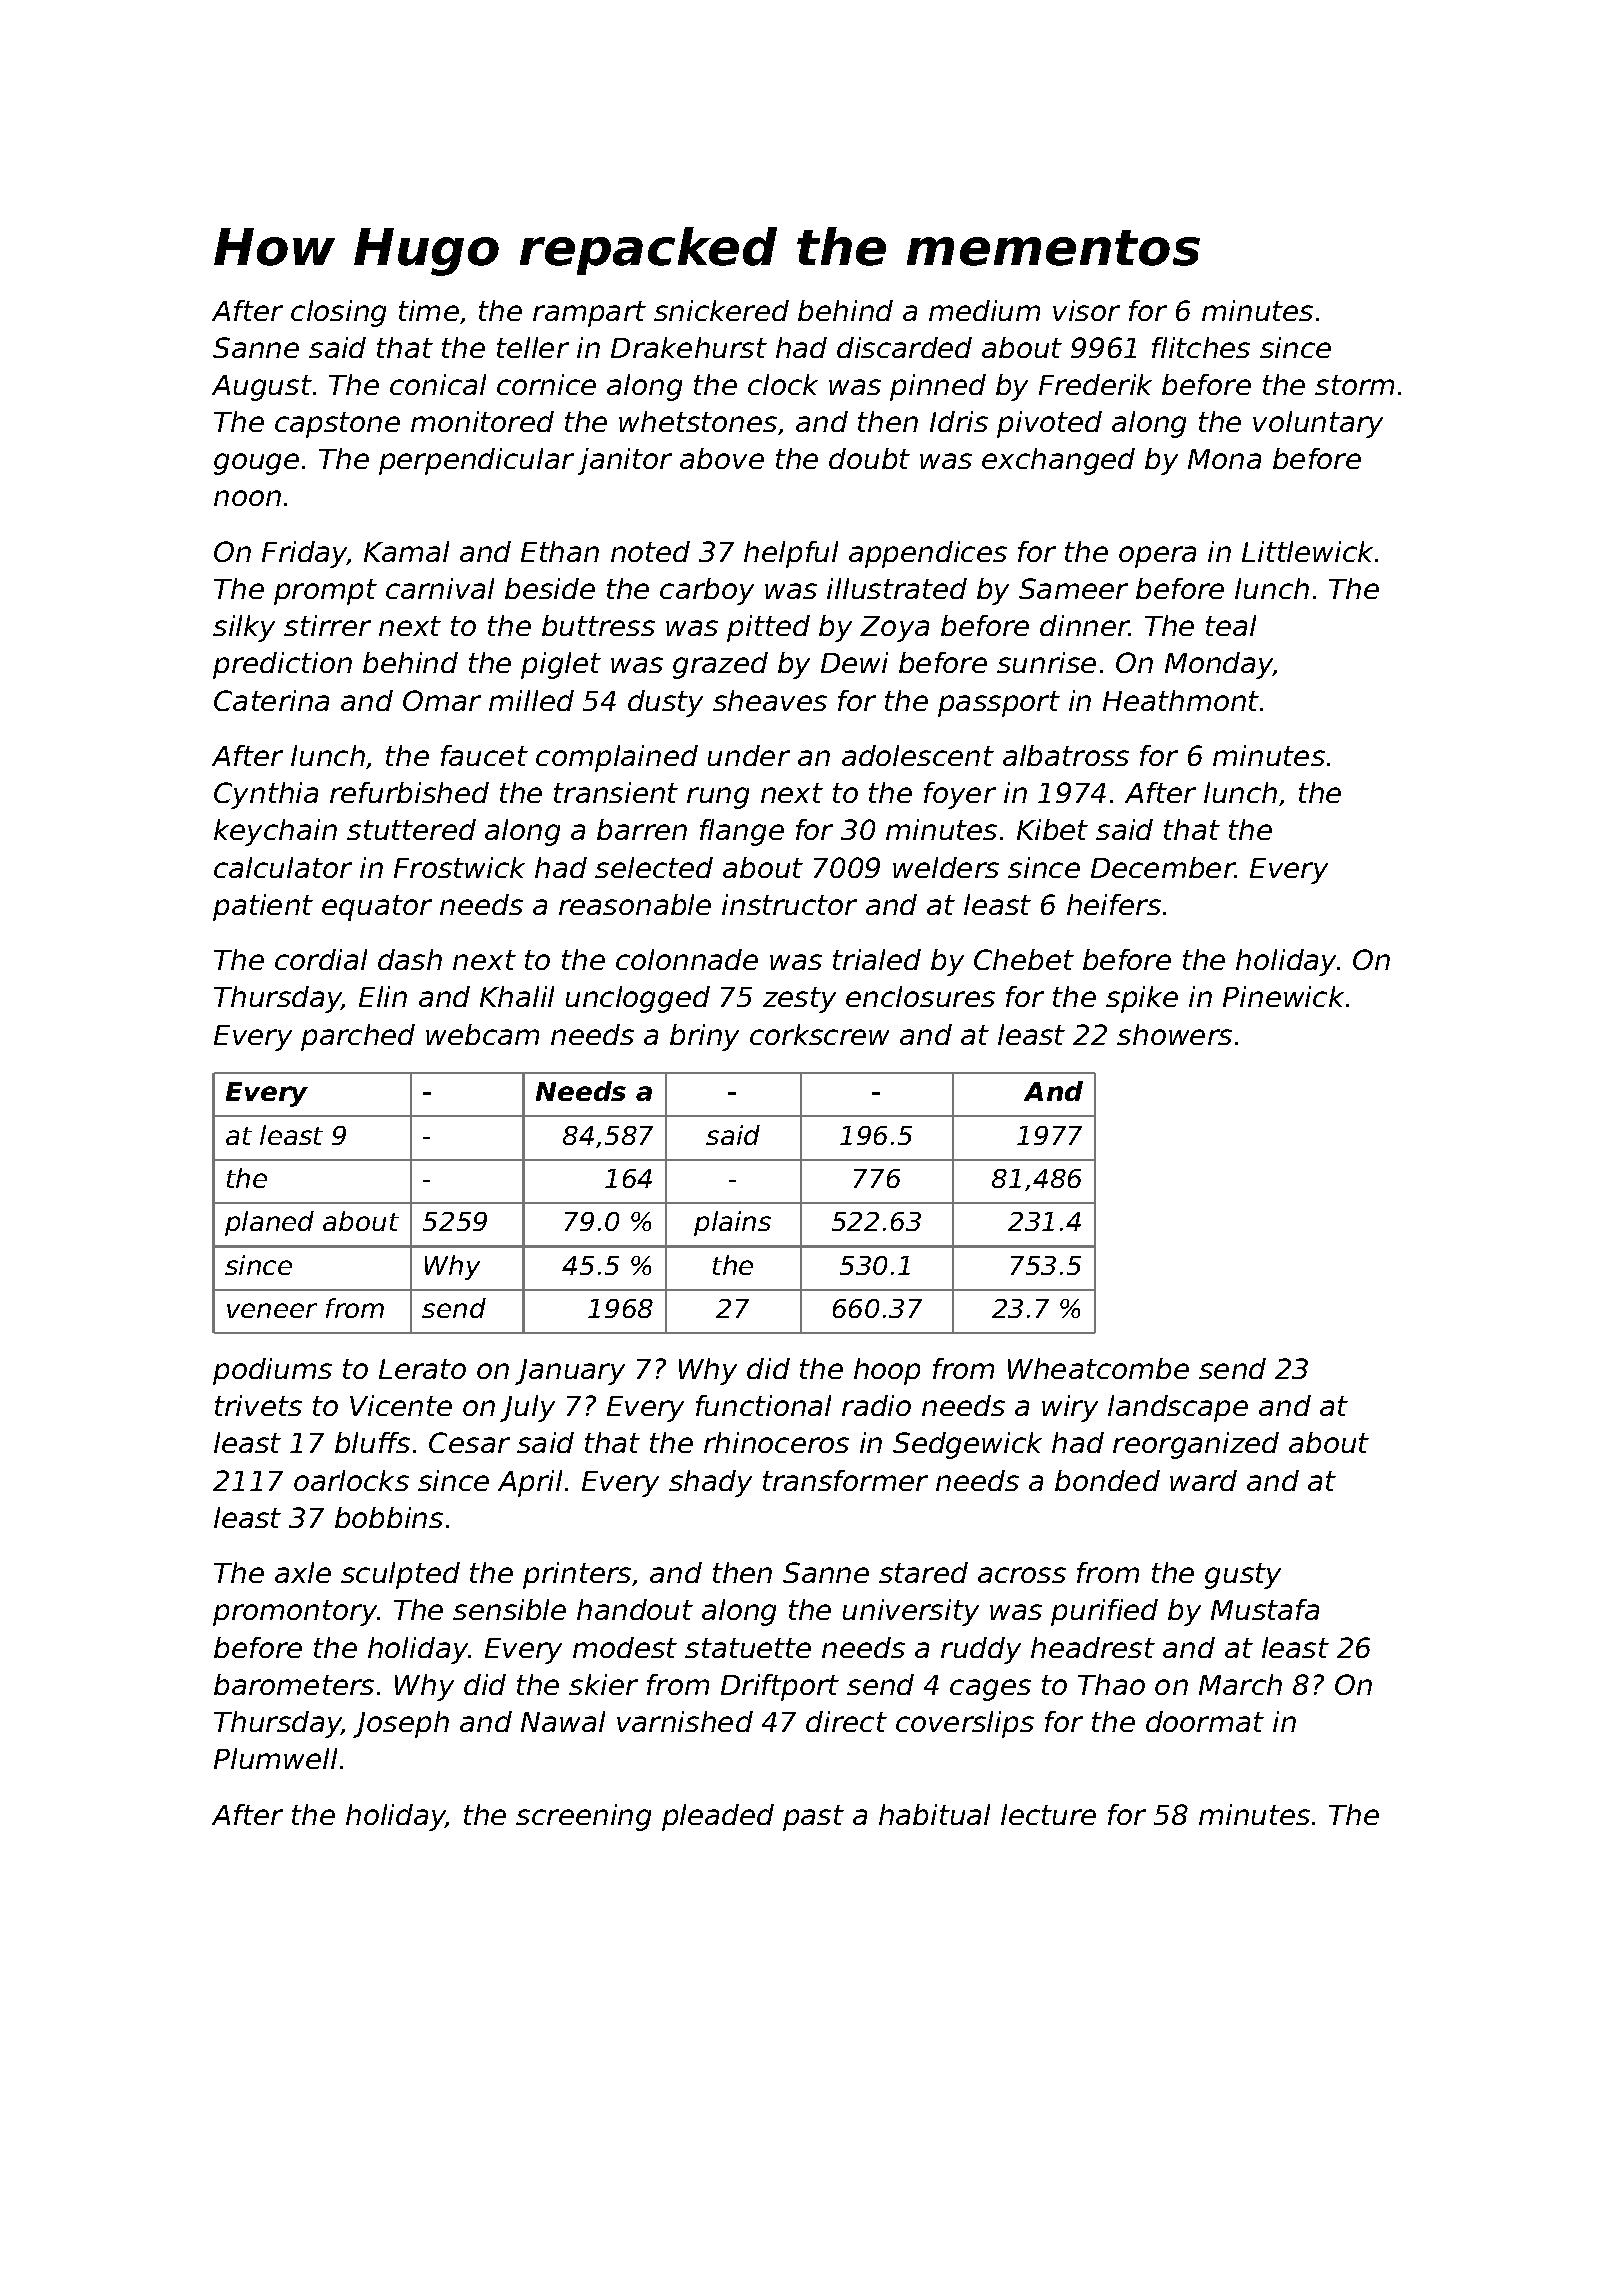 The height and width of the page is (2292, 1620). What do you see at coordinates (718, 1817) in the page?
I see `pleaded` at bounding box center [718, 1817].
